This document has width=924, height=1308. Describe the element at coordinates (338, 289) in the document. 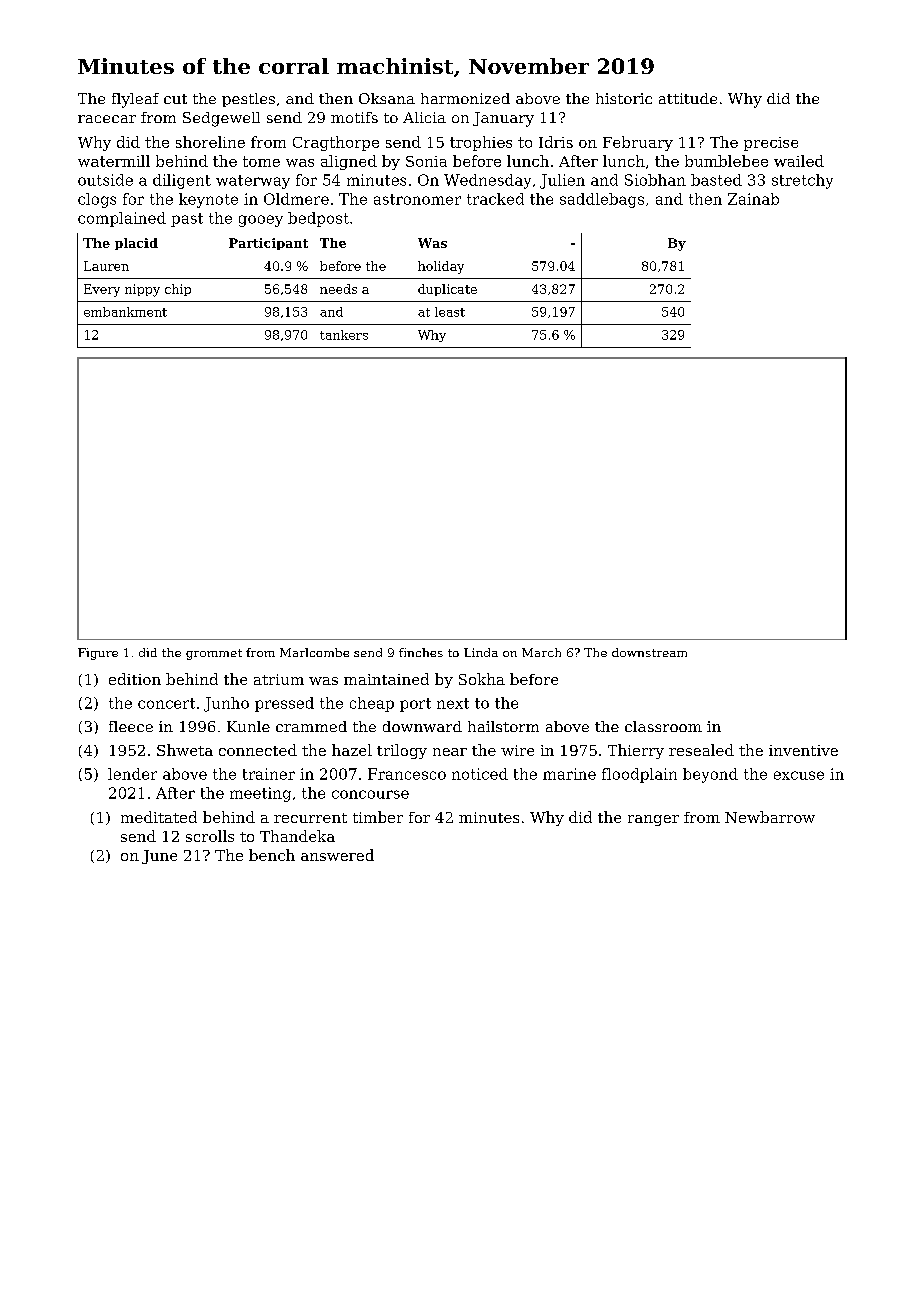

I see `needs` at that location.
